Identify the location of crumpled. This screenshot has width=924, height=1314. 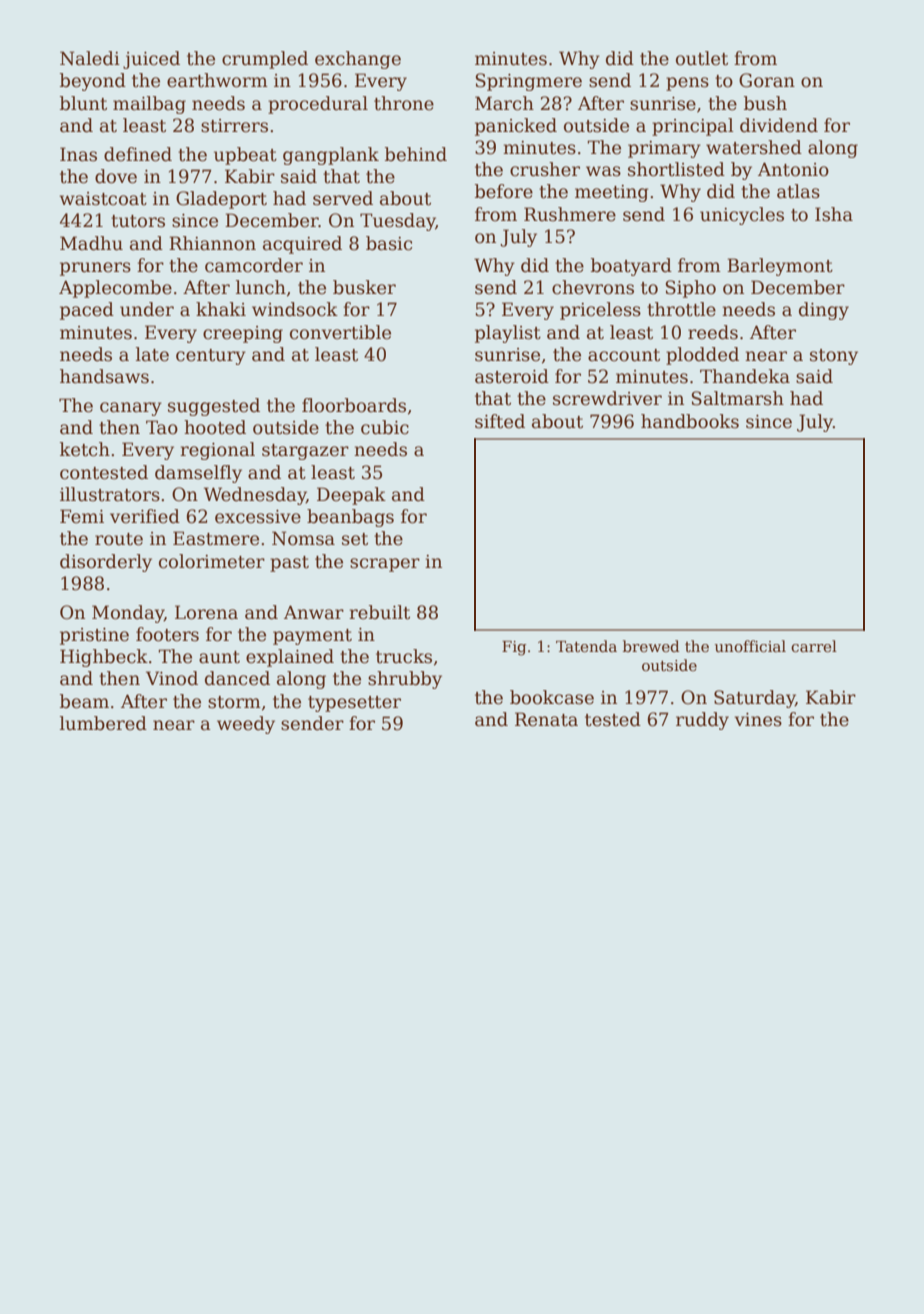
(265, 60).
